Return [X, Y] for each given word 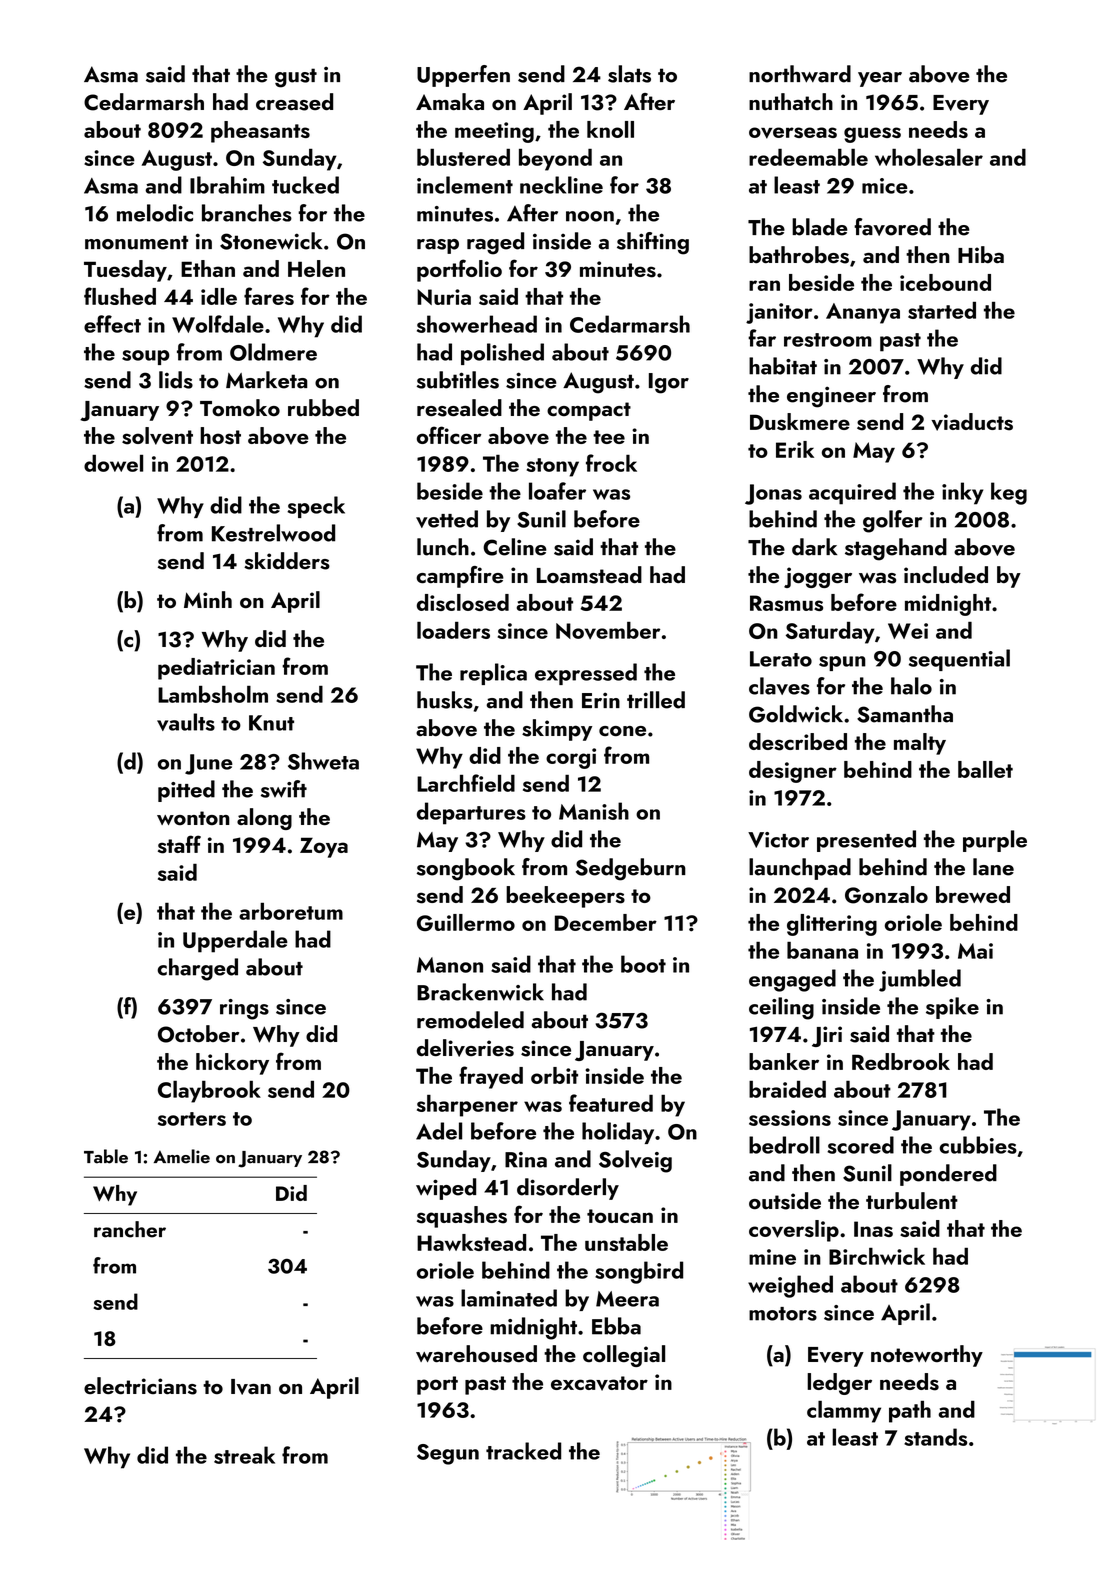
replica [493, 674]
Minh [208, 599]
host [220, 436]
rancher [130, 1229]
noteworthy [927, 1356]
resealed [459, 408]
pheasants [260, 132]
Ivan [251, 1387]
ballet [985, 769]
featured [611, 1103]
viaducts [972, 422]
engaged [792, 980]
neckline [561, 185]
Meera [627, 1299]
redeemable [808, 157]
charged [197, 969]
